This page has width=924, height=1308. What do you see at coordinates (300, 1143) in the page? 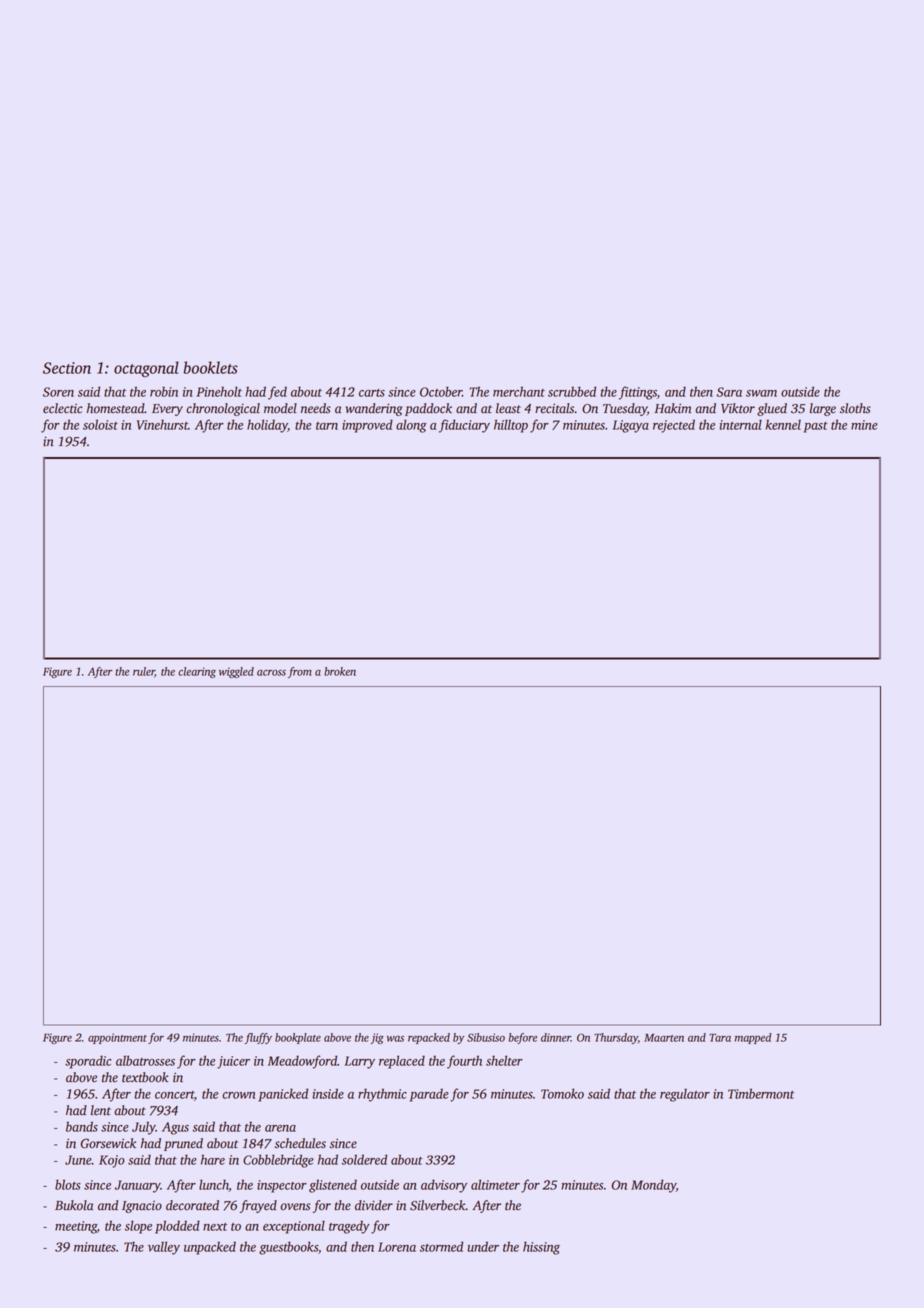
I see `schedules` at bounding box center [300, 1143].
